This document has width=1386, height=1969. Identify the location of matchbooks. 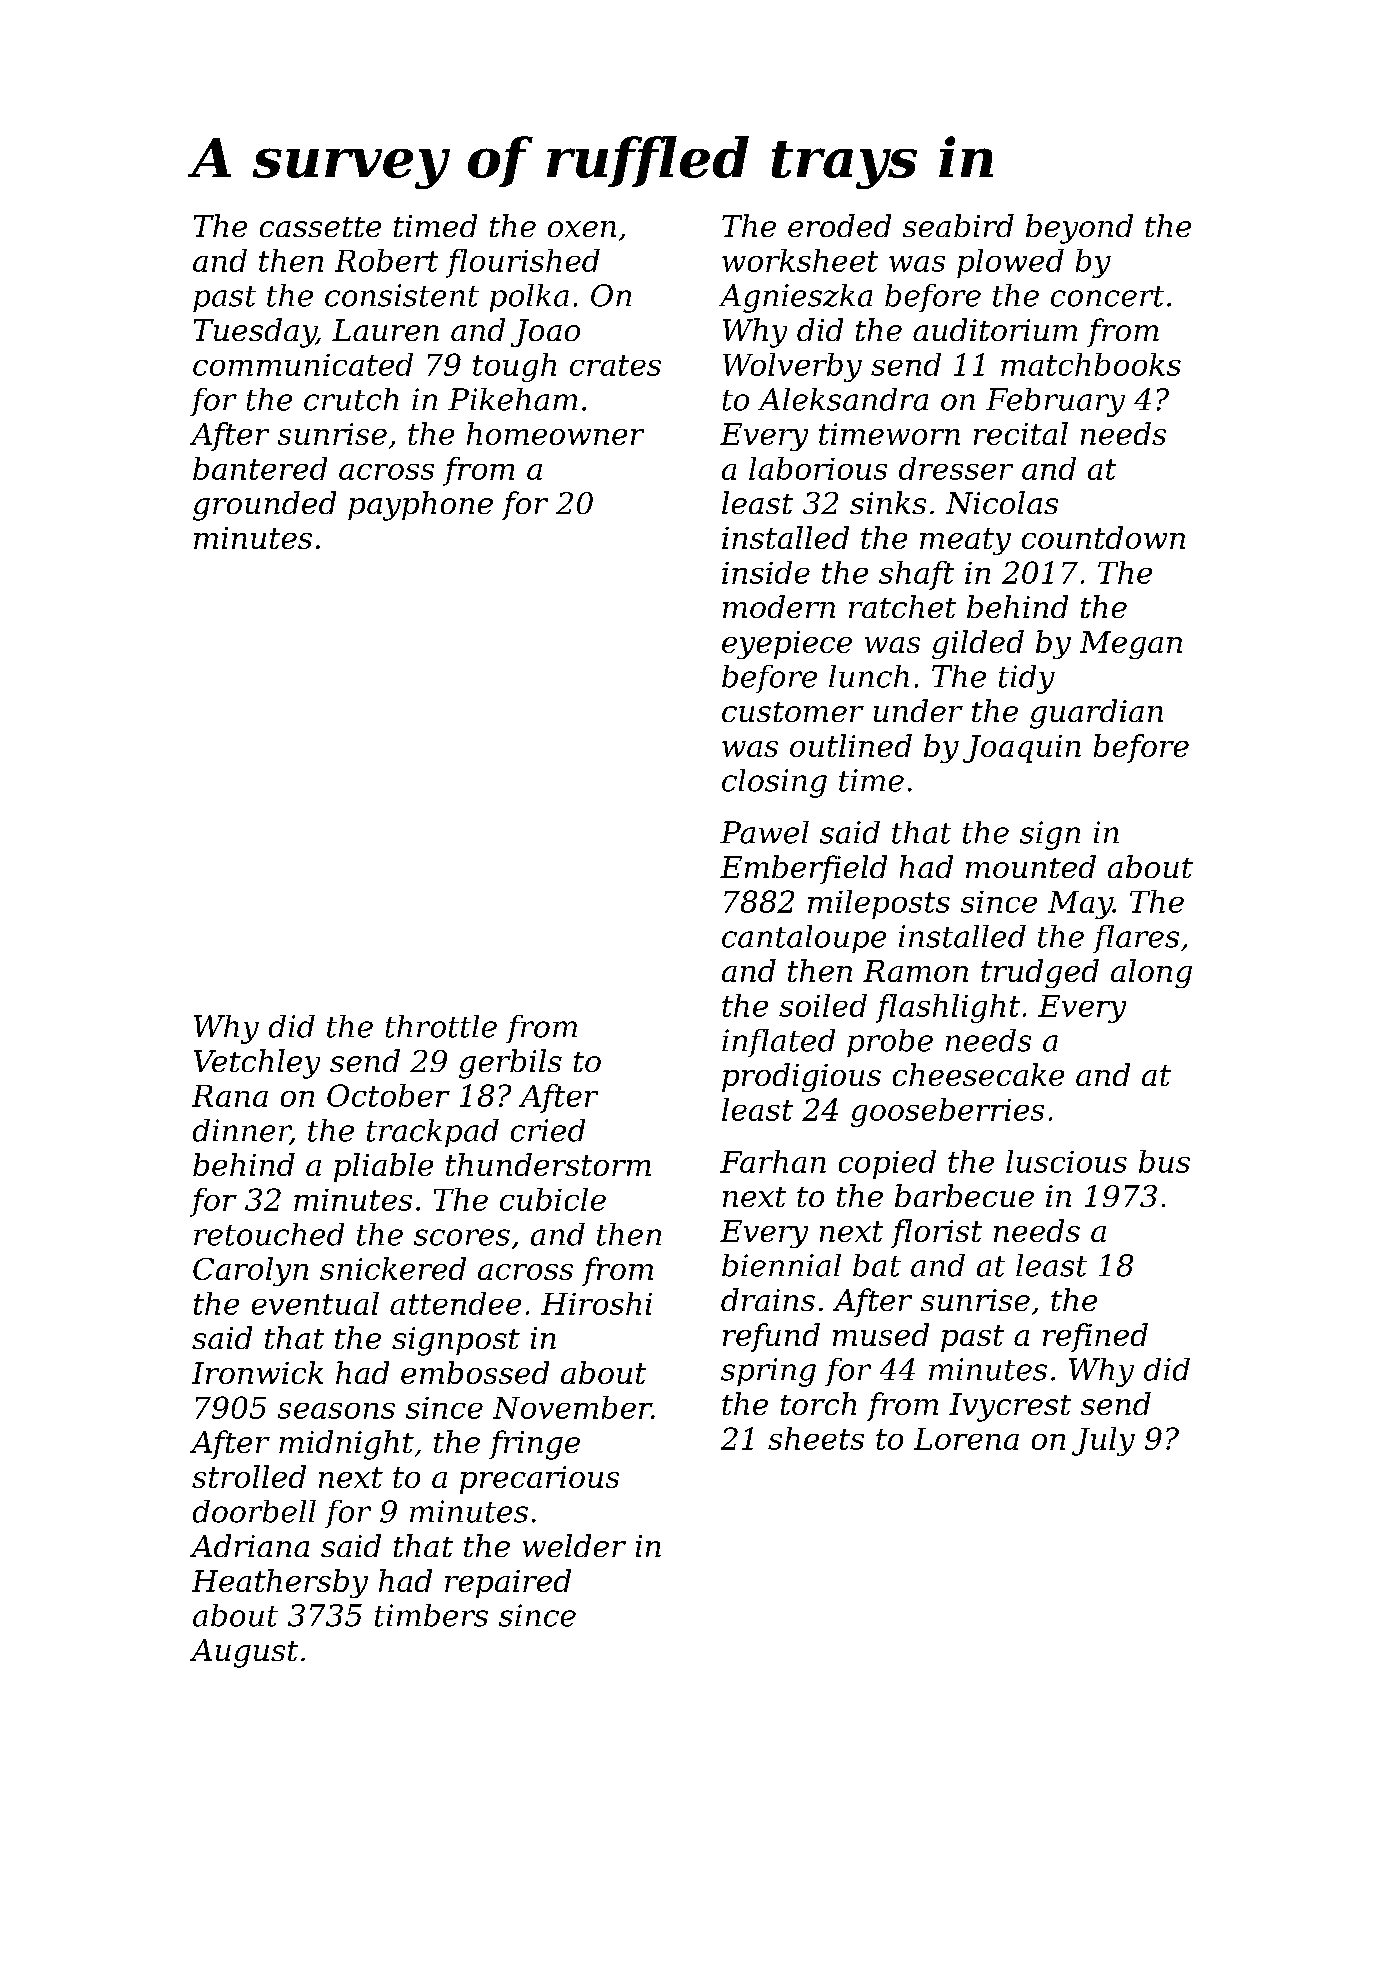
(1091, 364).
